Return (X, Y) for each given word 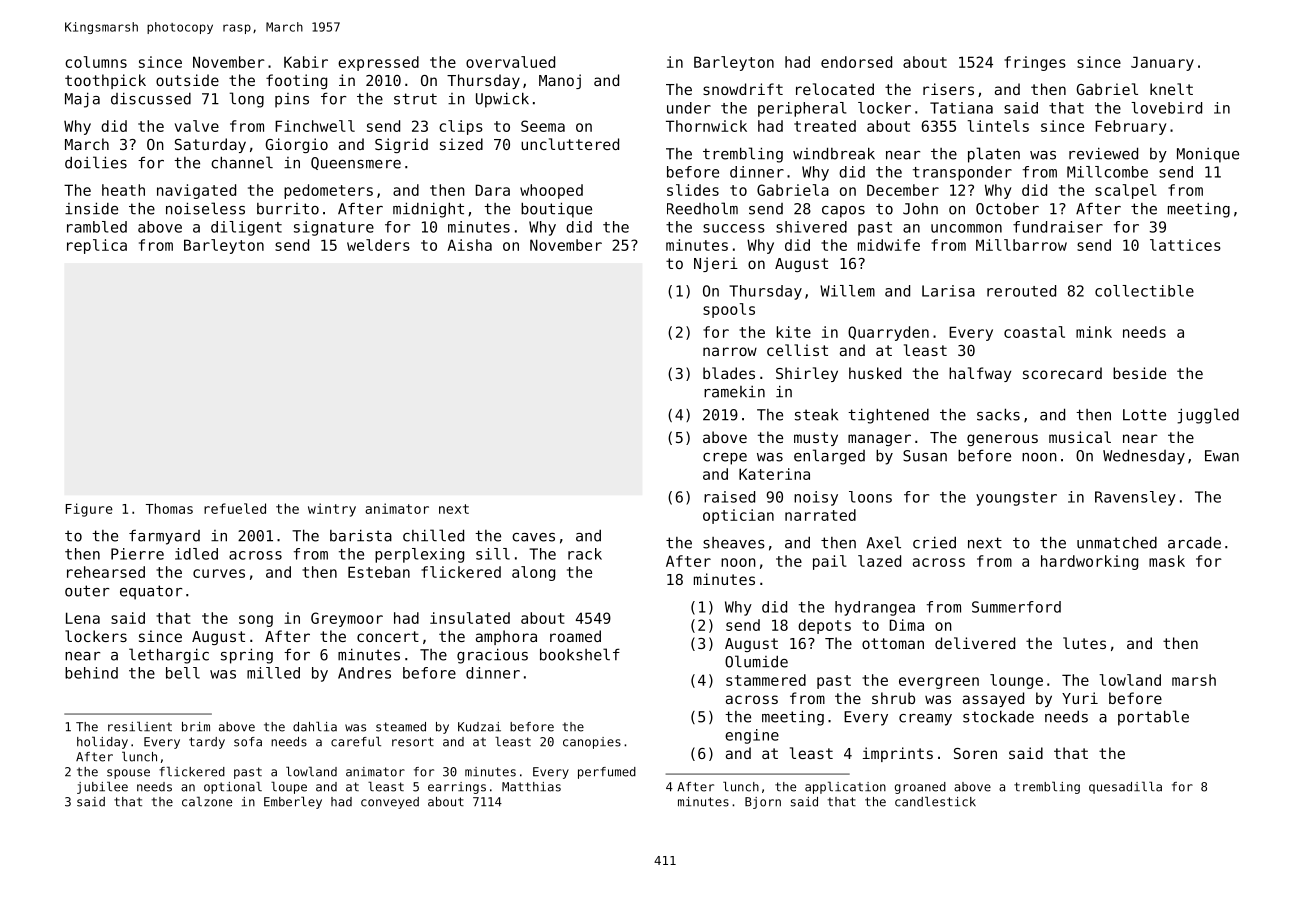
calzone (207, 801)
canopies (592, 743)
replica (97, 246)
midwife (889, 245)
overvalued (510, 62)
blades (729, 373)
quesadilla (1125, 787)
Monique (1208, 155)
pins (292, 100)
